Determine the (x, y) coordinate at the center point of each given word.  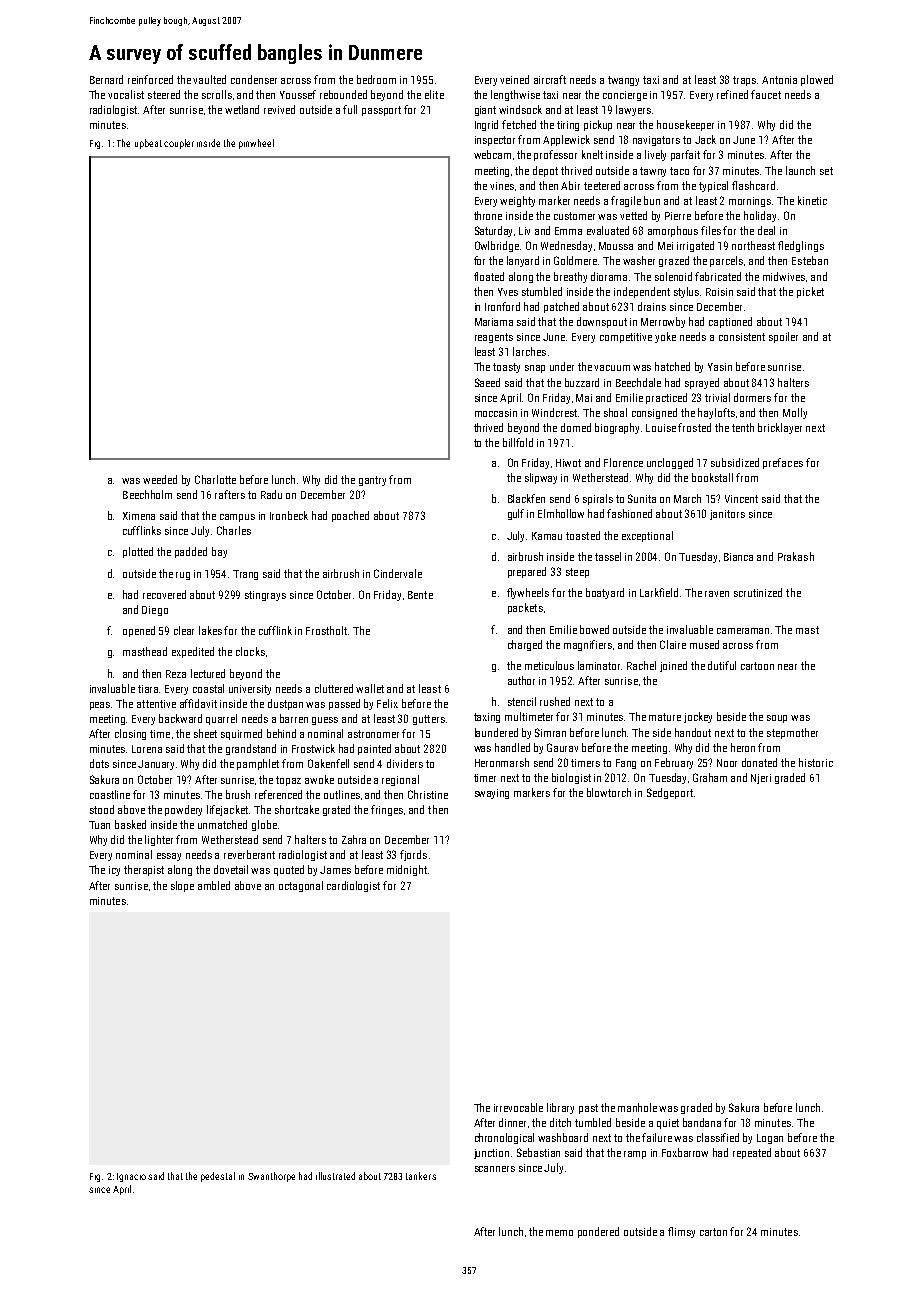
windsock (520, 109)
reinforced (150, 79)
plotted (138, 552)
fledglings (801, 246)
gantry (372, 481)
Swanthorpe (271, 1177)
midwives (784, 276)
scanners (495, 1169)
